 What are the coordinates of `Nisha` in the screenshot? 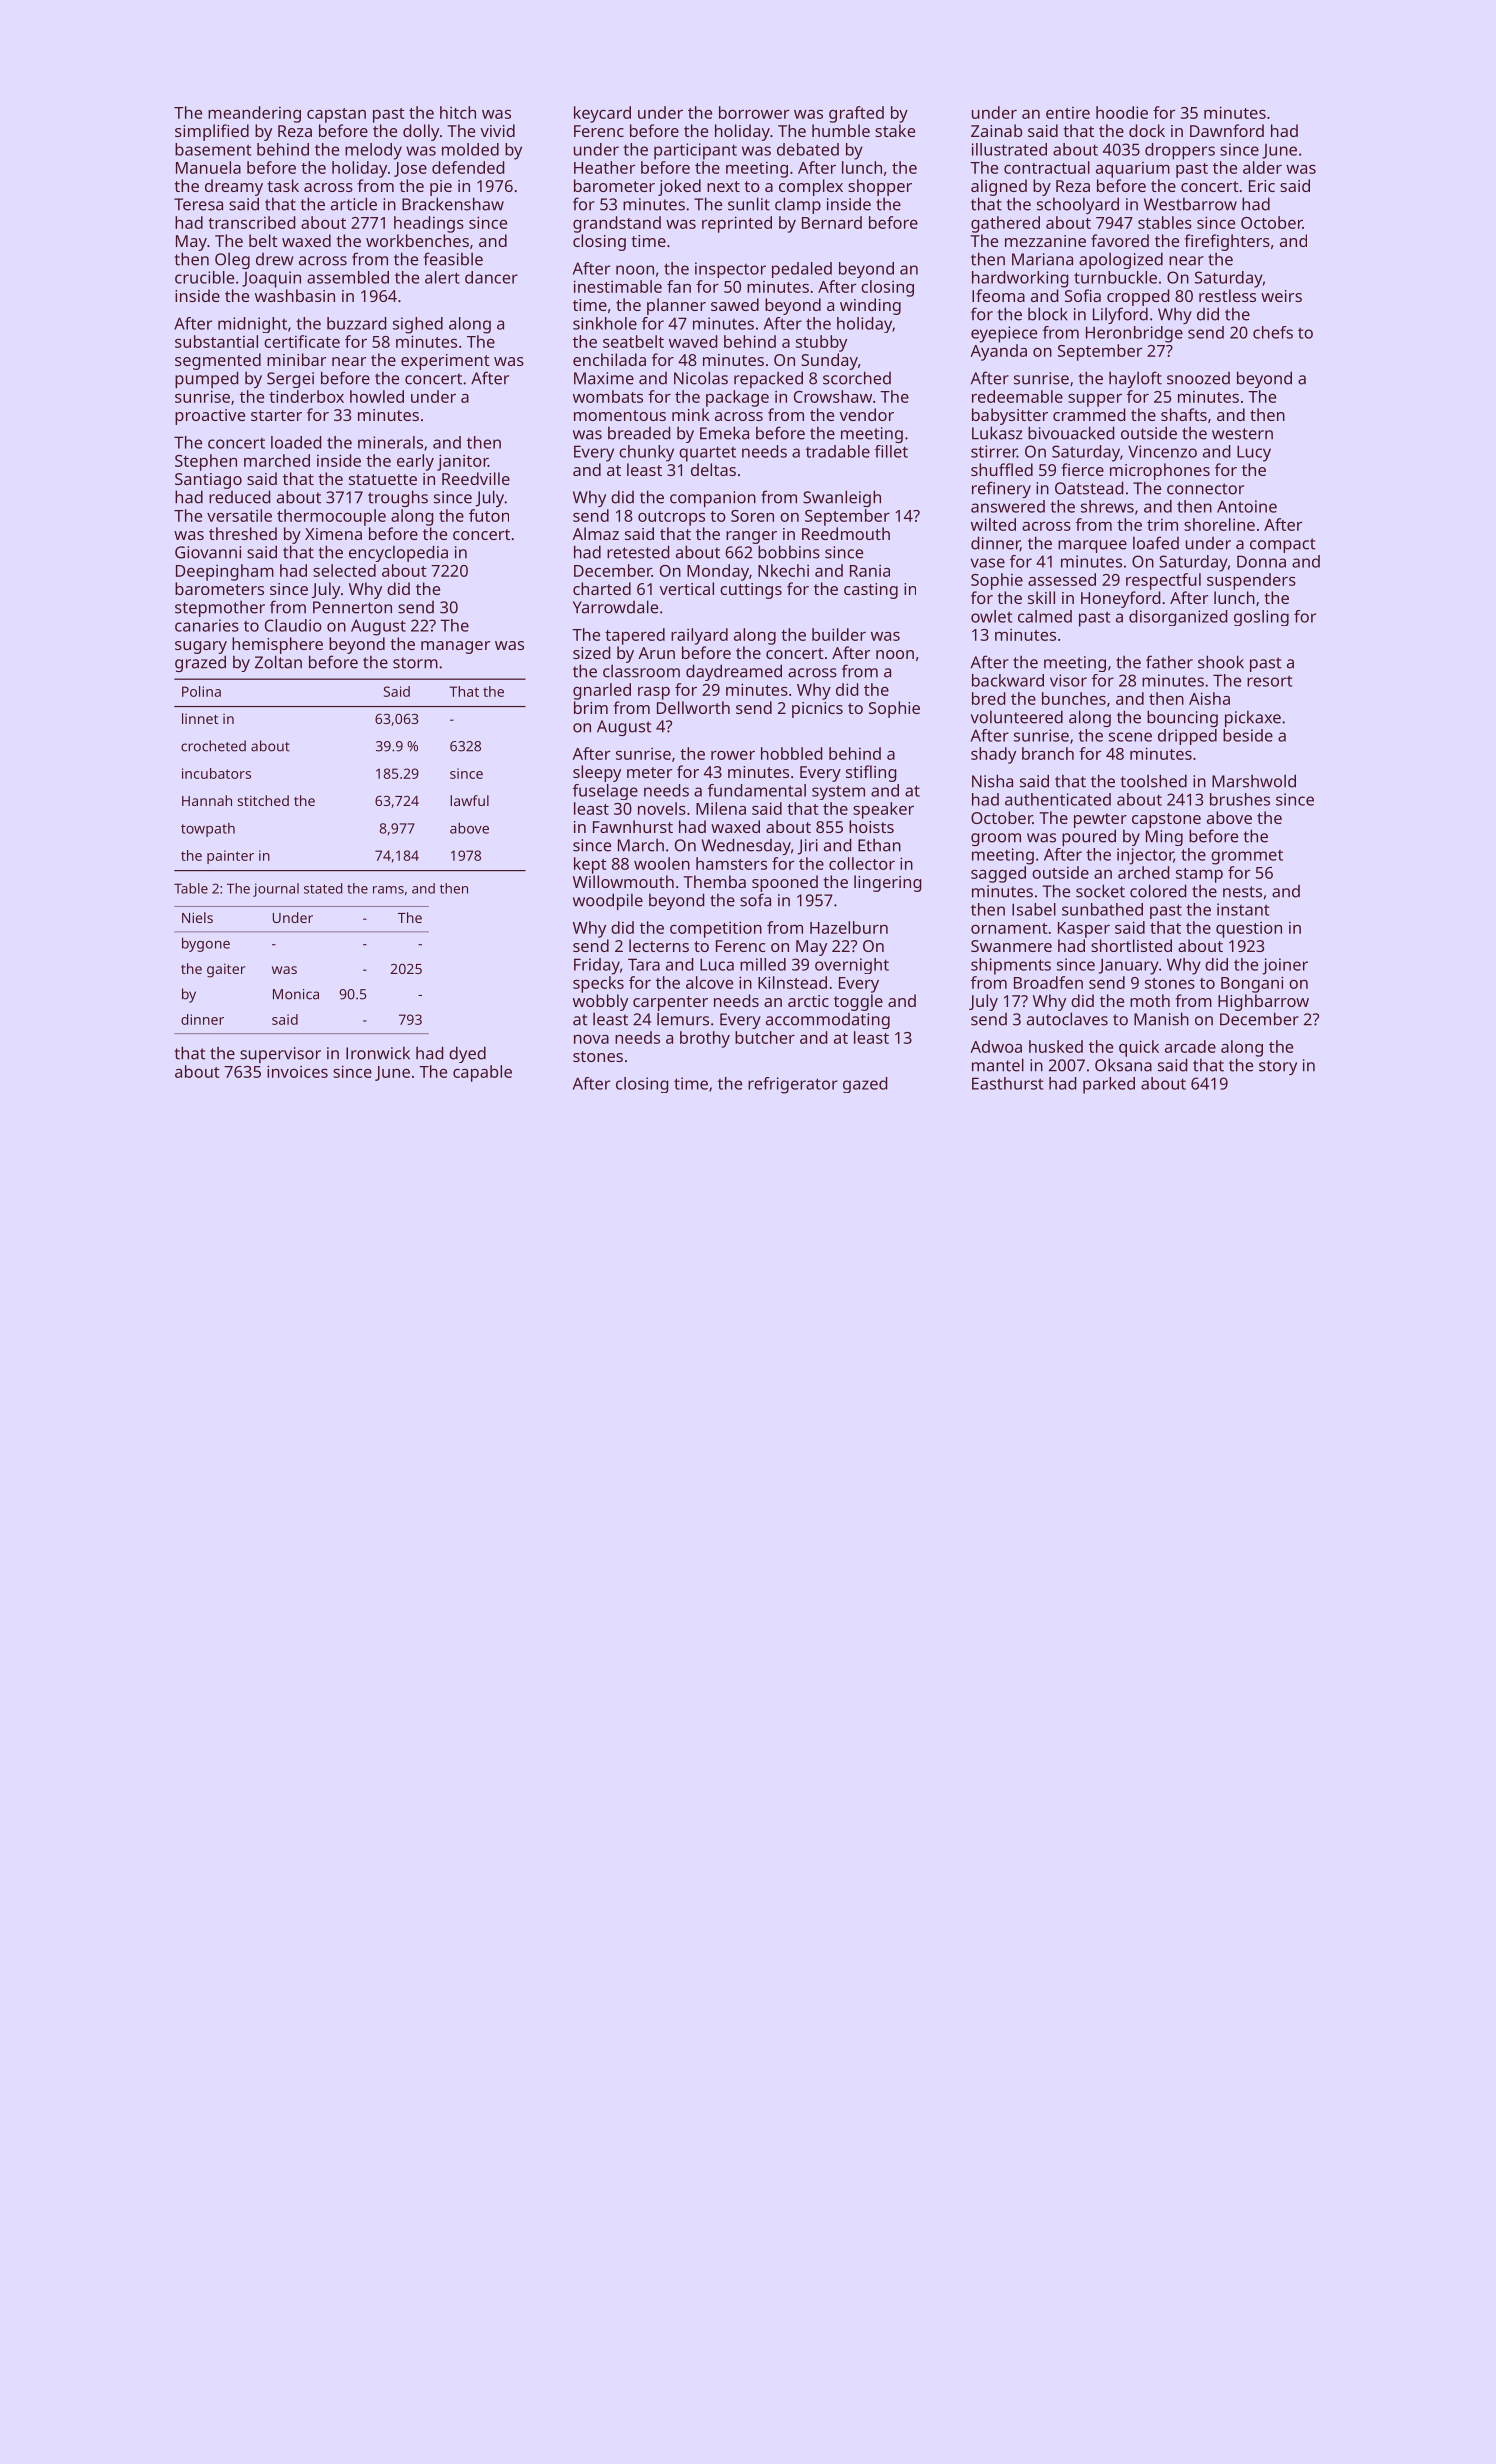 It's located at (992, 781).
